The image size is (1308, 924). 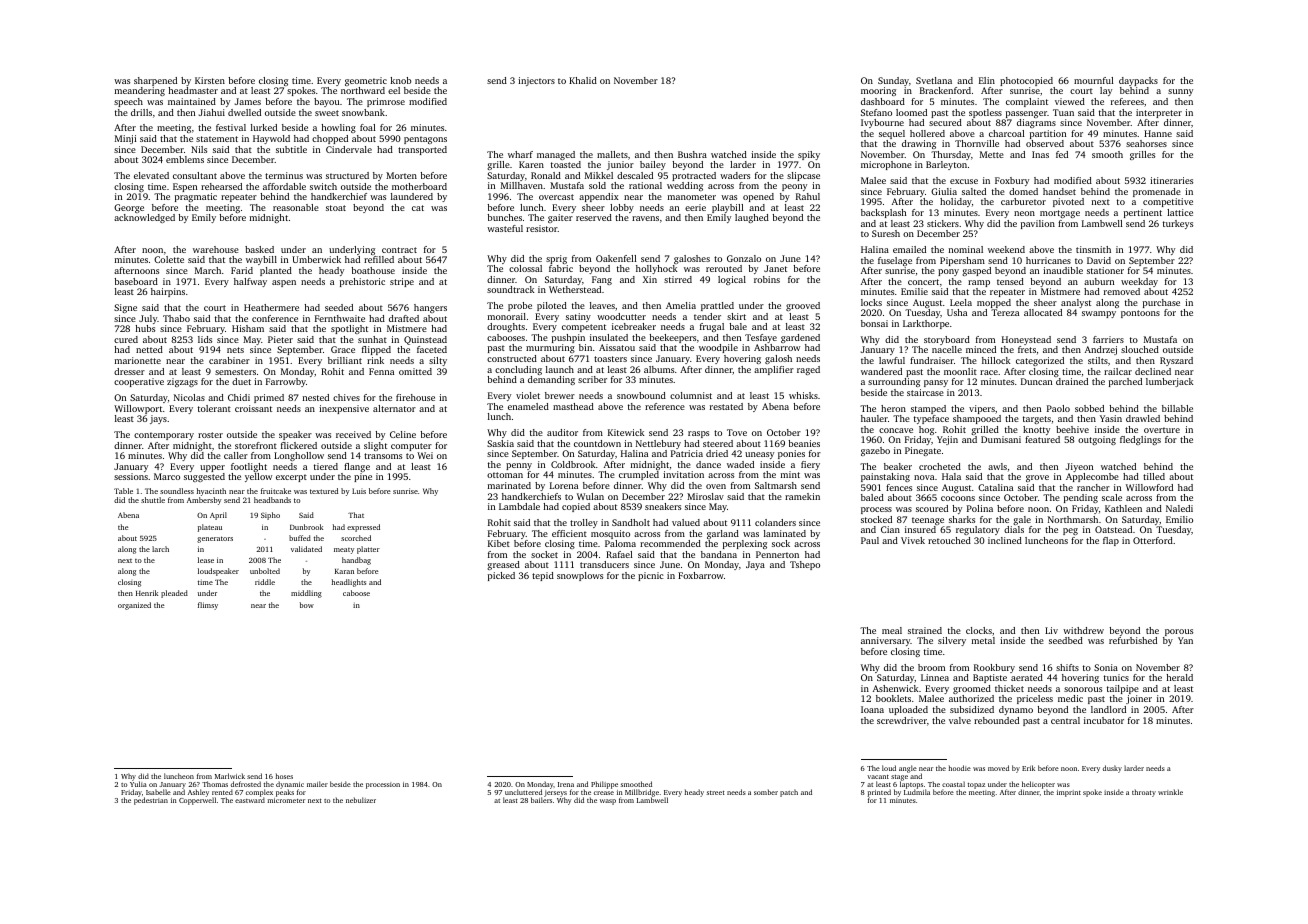 What do you see at coordinates (340, 318) in the screenshot?
I see `Fernthwaite` at bounding box center [340, 318].
